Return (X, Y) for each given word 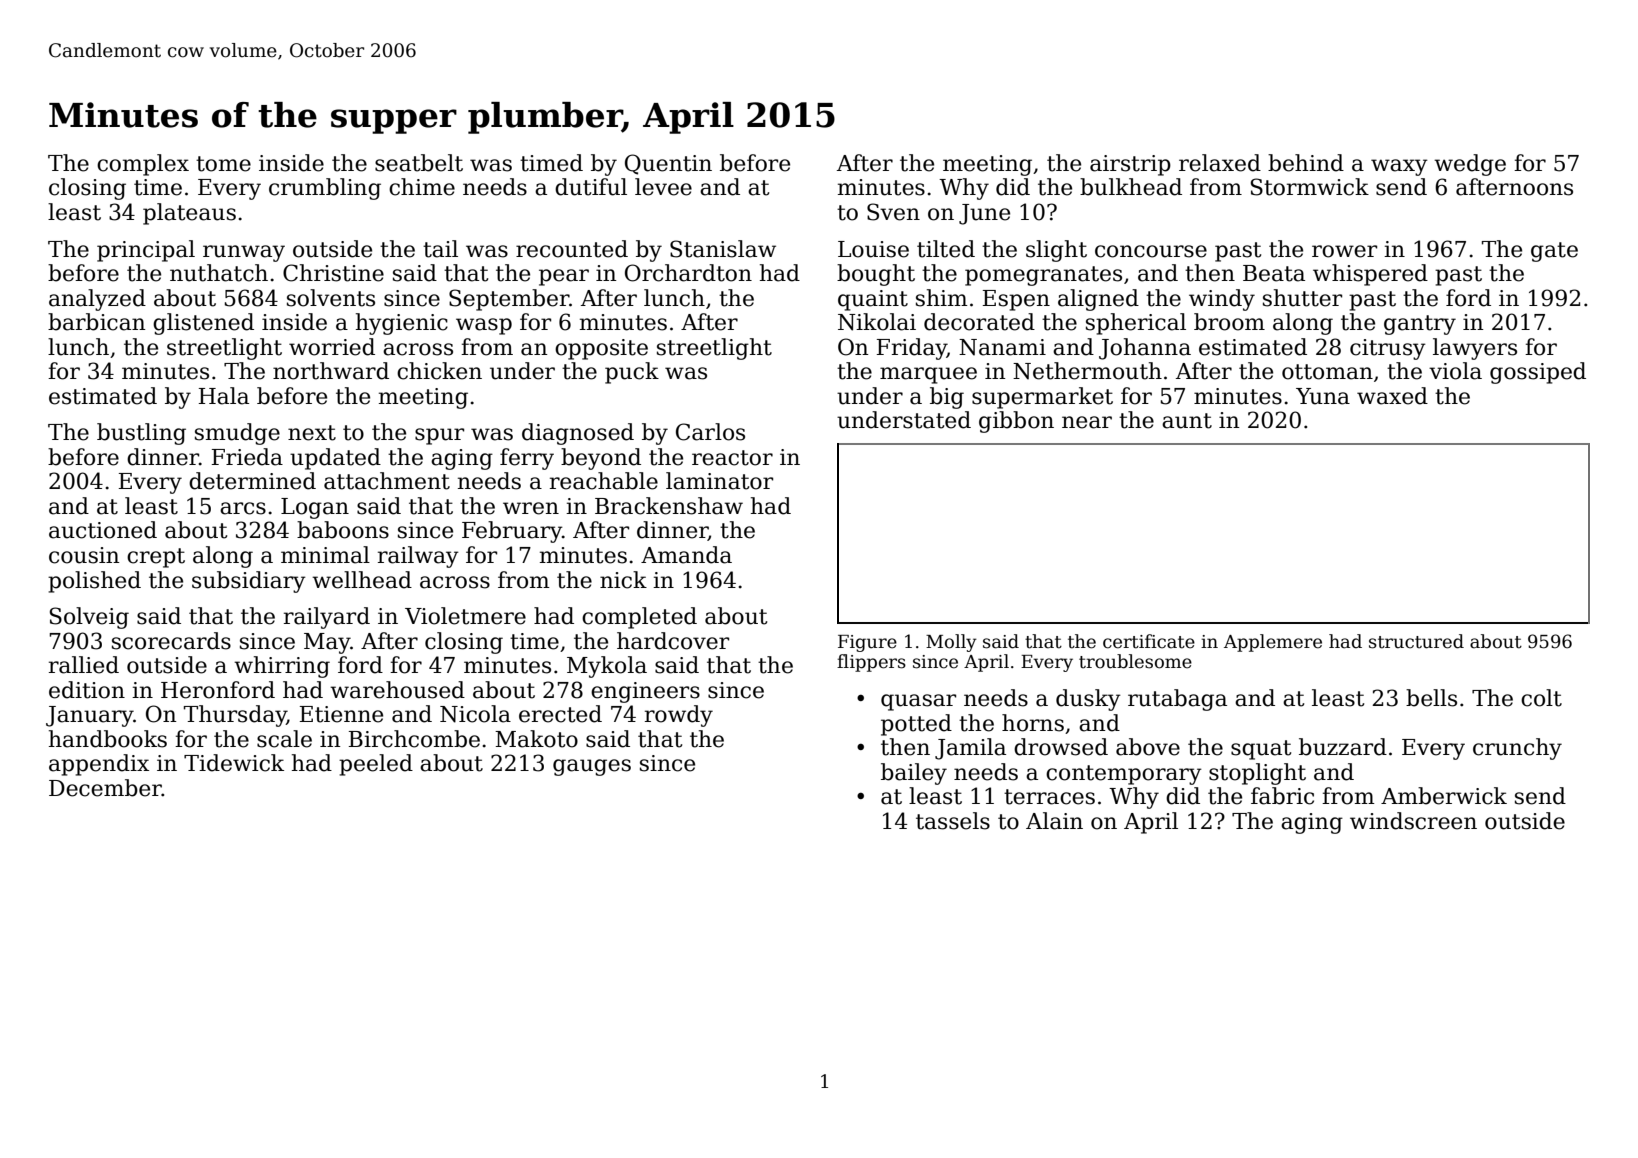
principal (146, 251)
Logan (315, 508)
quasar (918, 702)
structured (1416, 641)
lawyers (1475, 349)
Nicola (475, 714)
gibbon (1016, 422)
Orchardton (688, 273)
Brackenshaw (669, 506)
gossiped (1538, 373)
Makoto (536, 739)
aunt (1187, 421)
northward (331, 371)
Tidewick (234, 763)
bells (1431, 698)
